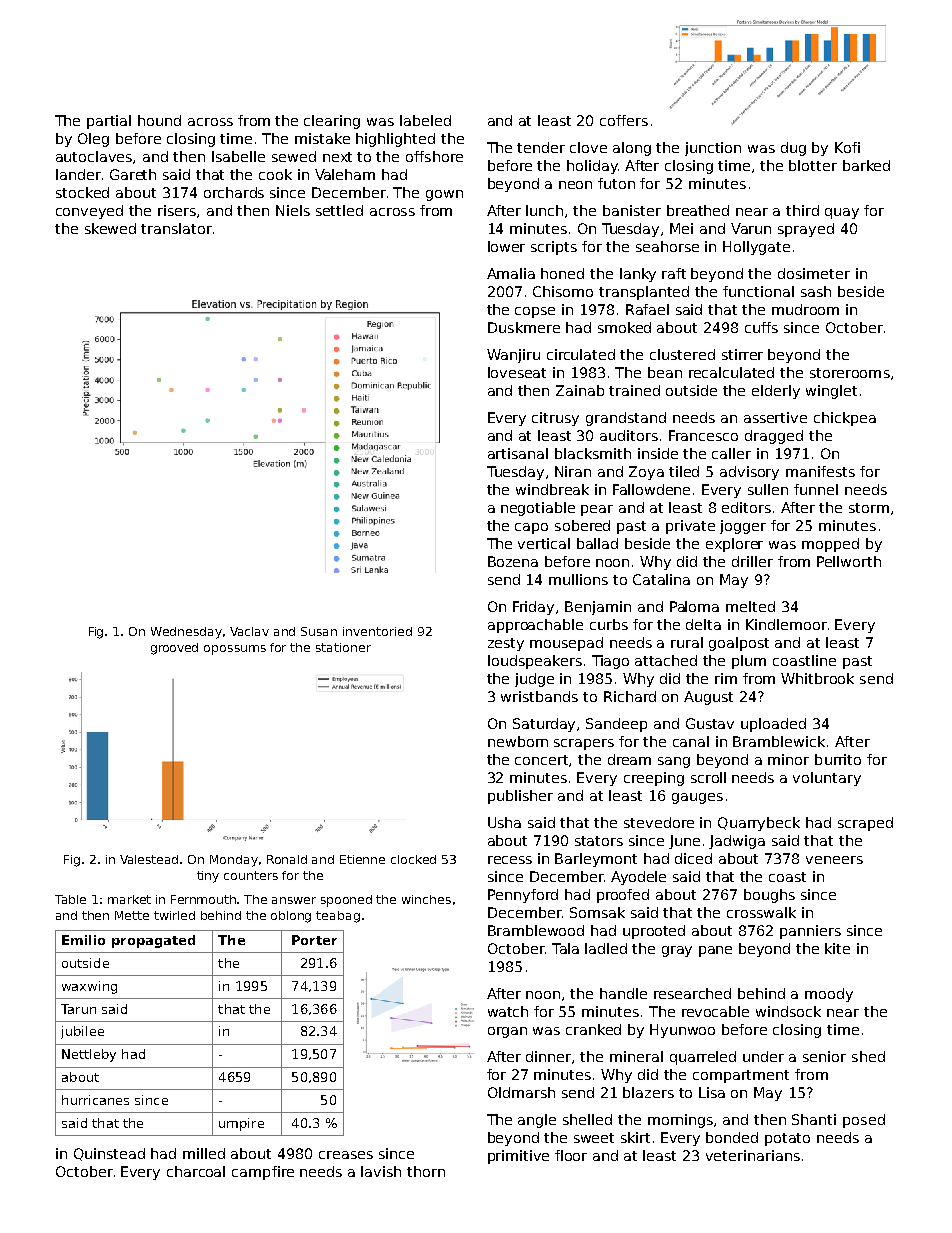  I want to click on inventoried, so click(377, 631).
